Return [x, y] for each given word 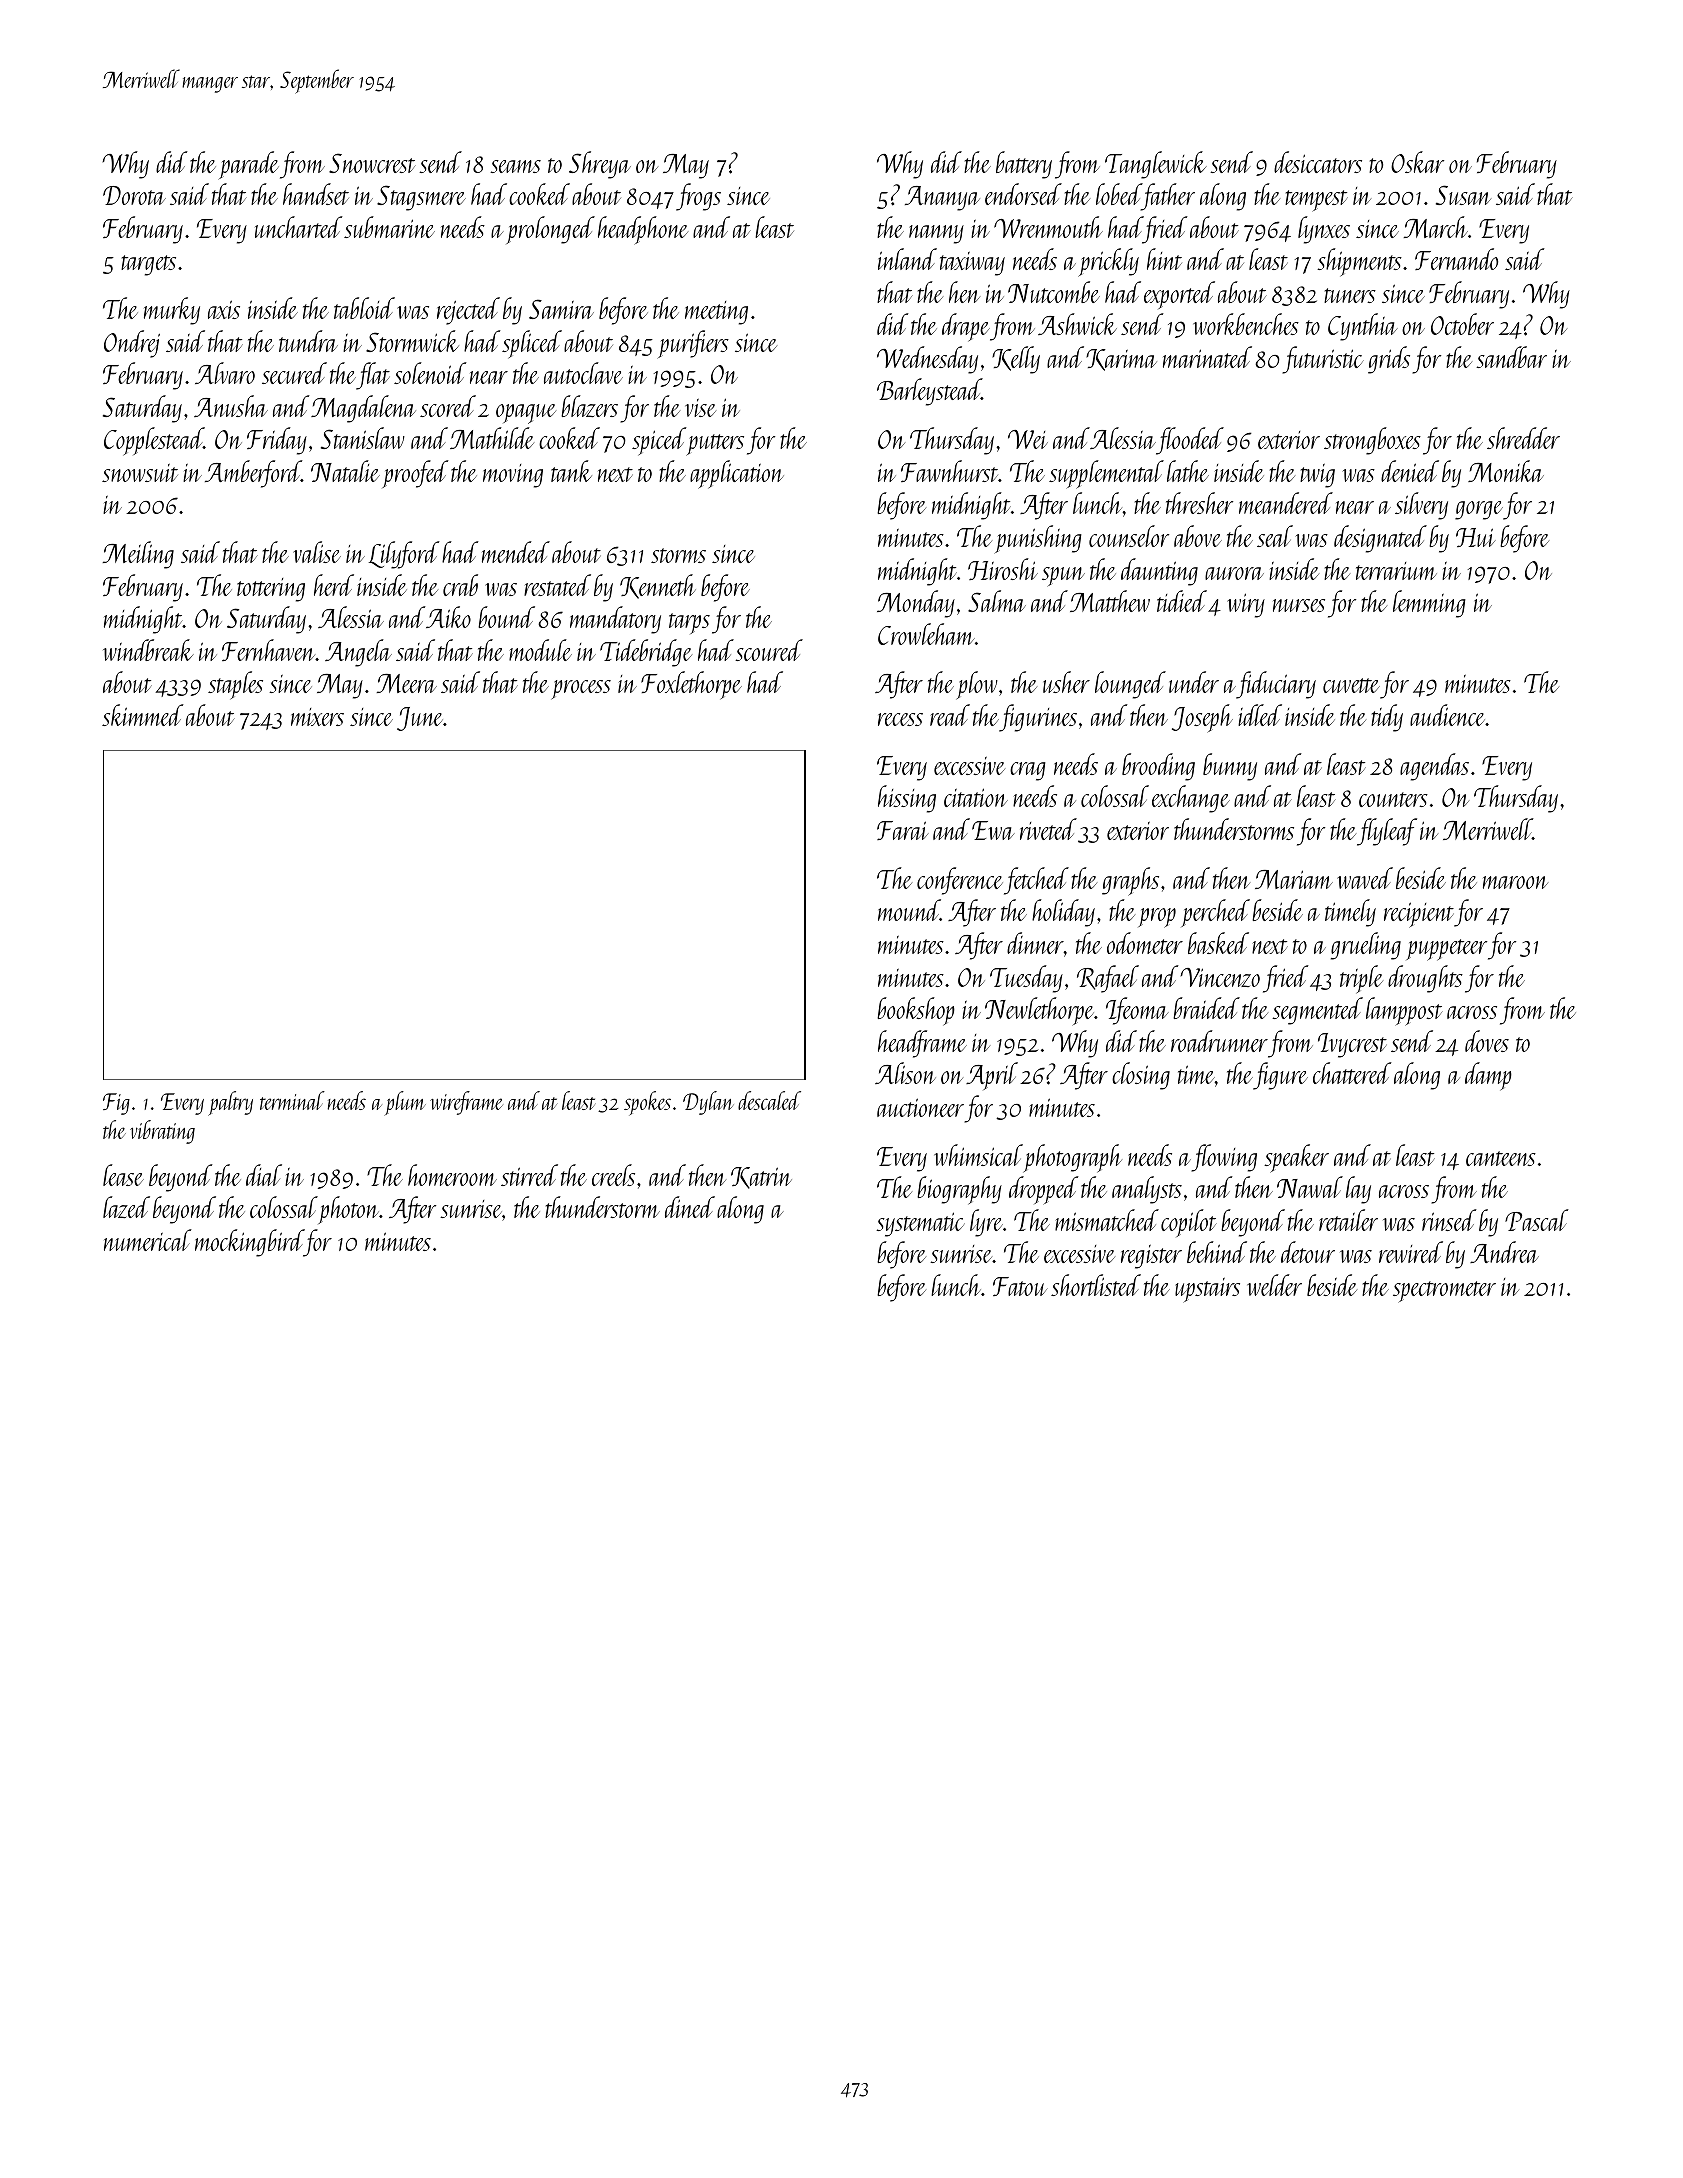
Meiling [138, 555]
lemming [1429, 604]
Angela [358, 653]
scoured [769, 650]
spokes [647, 1103]
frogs [698, 197]
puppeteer [1446, 950]
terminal [292, 1100]
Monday [916, 604]
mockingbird [249, 1243]
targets [148, 265]
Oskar [1417, 162]
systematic [920, 1224]
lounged [1130, 685]
